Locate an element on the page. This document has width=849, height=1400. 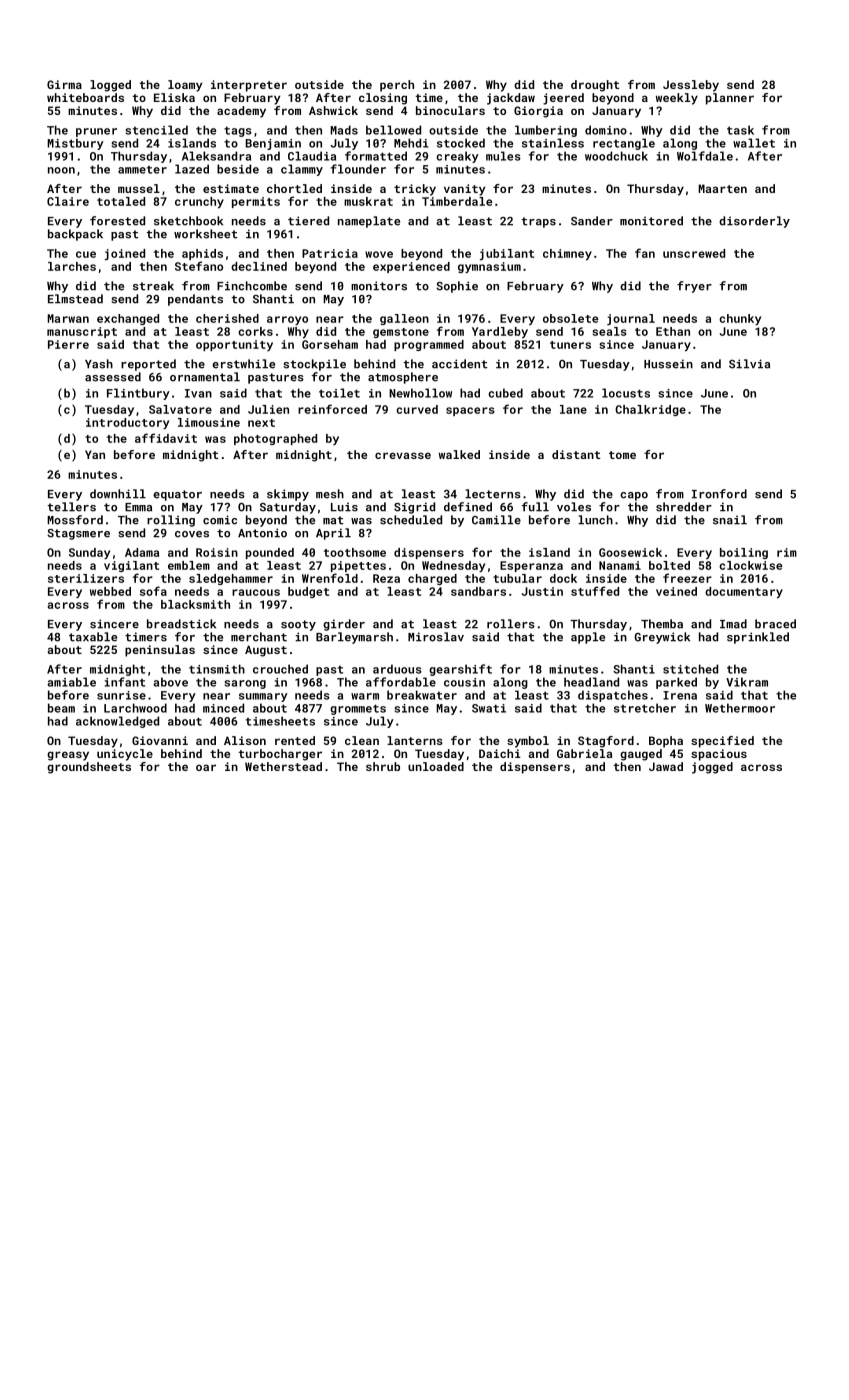
Wolfdale is located at coordinates (705, 156).
